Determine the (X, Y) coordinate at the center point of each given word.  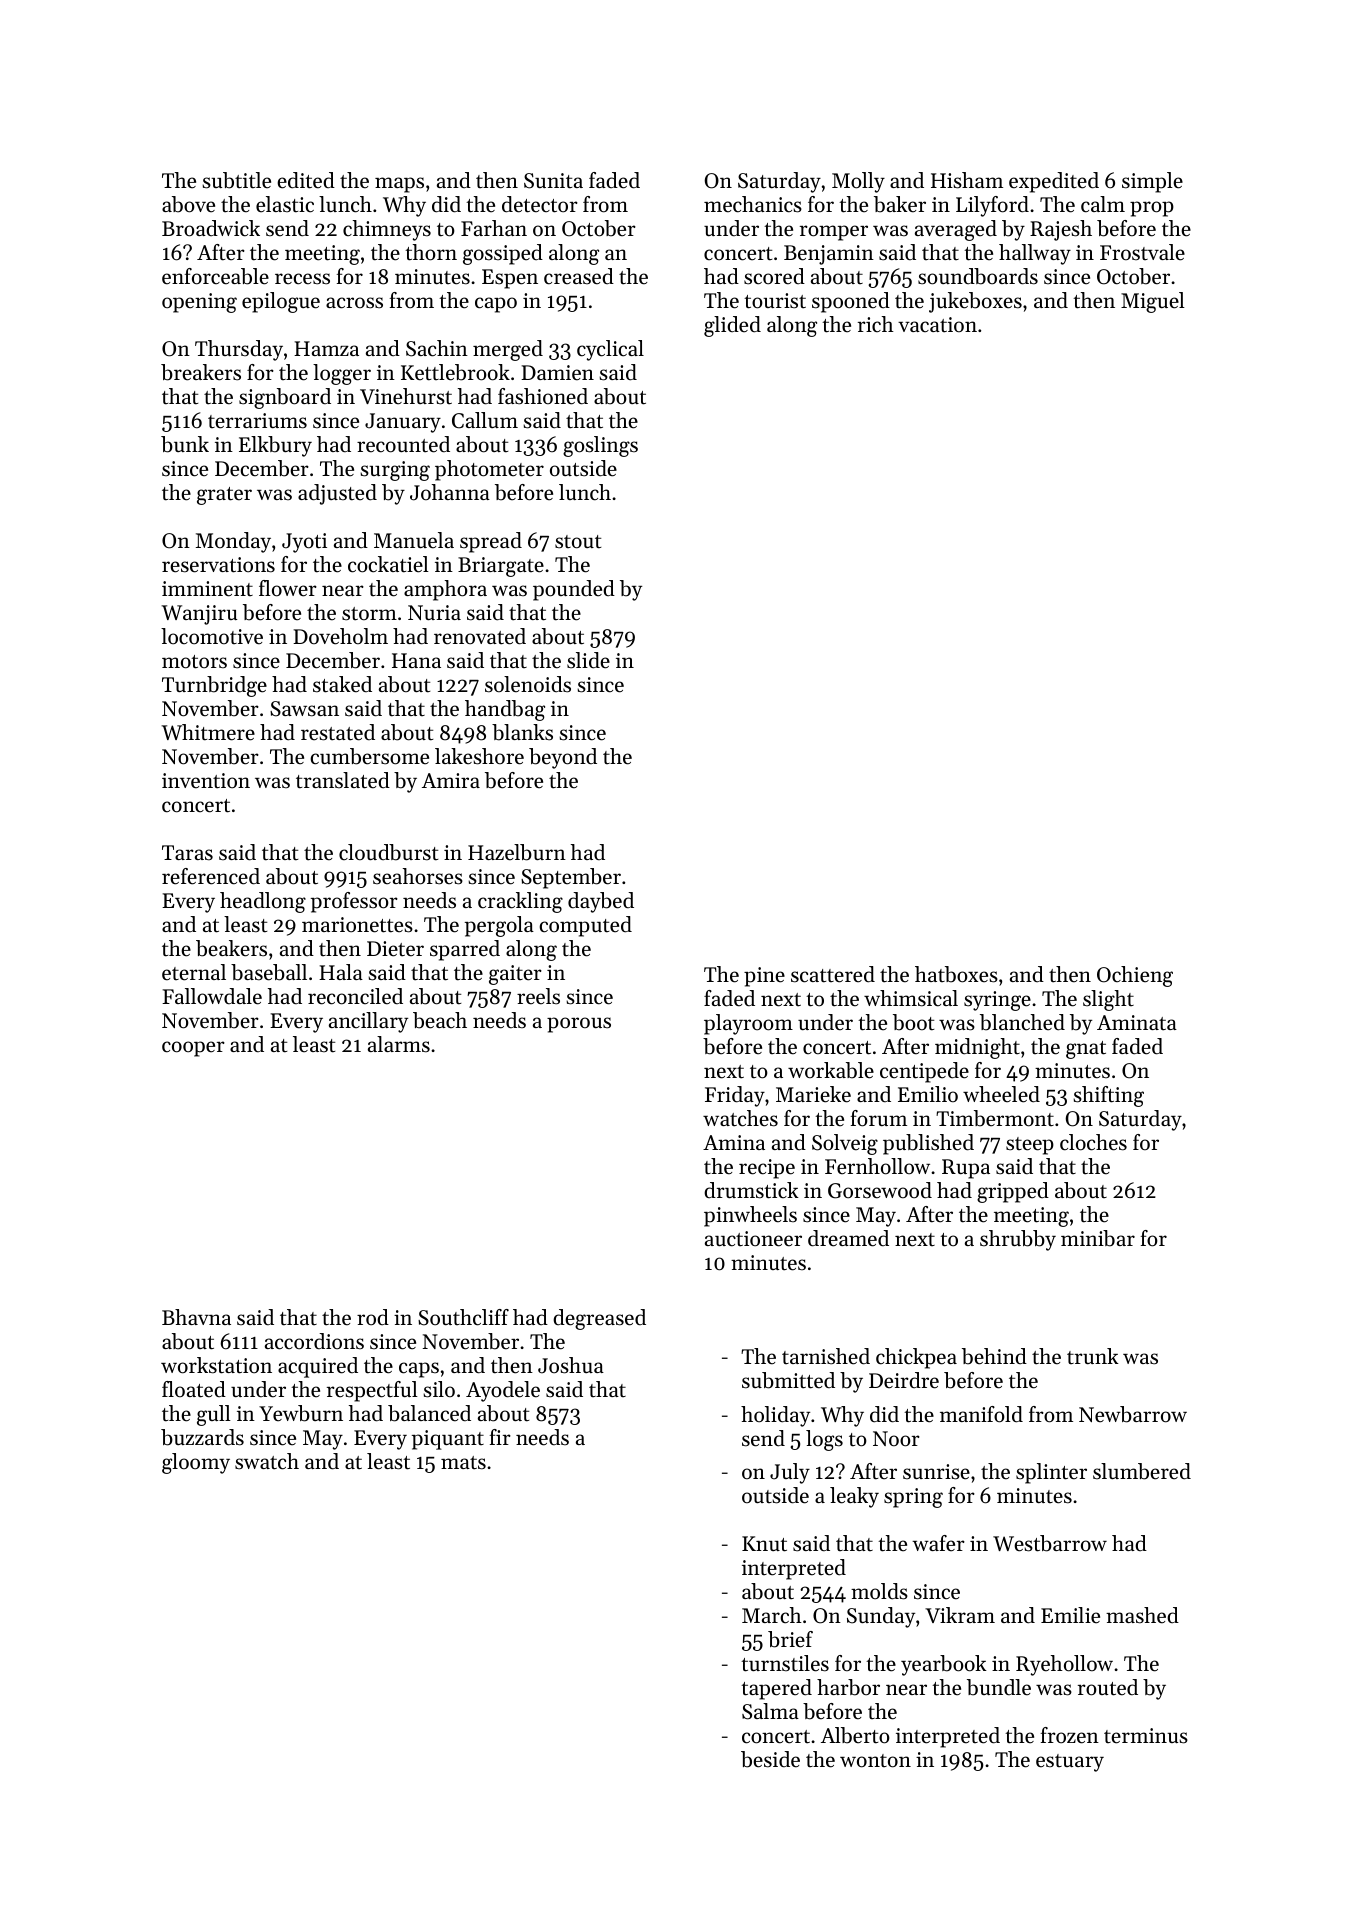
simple (1152, 182)
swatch (267, 1461)
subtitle (236, 180)
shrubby (1018, 1240)
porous (579, 1025)
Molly (858, 182)
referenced (211, 876)
